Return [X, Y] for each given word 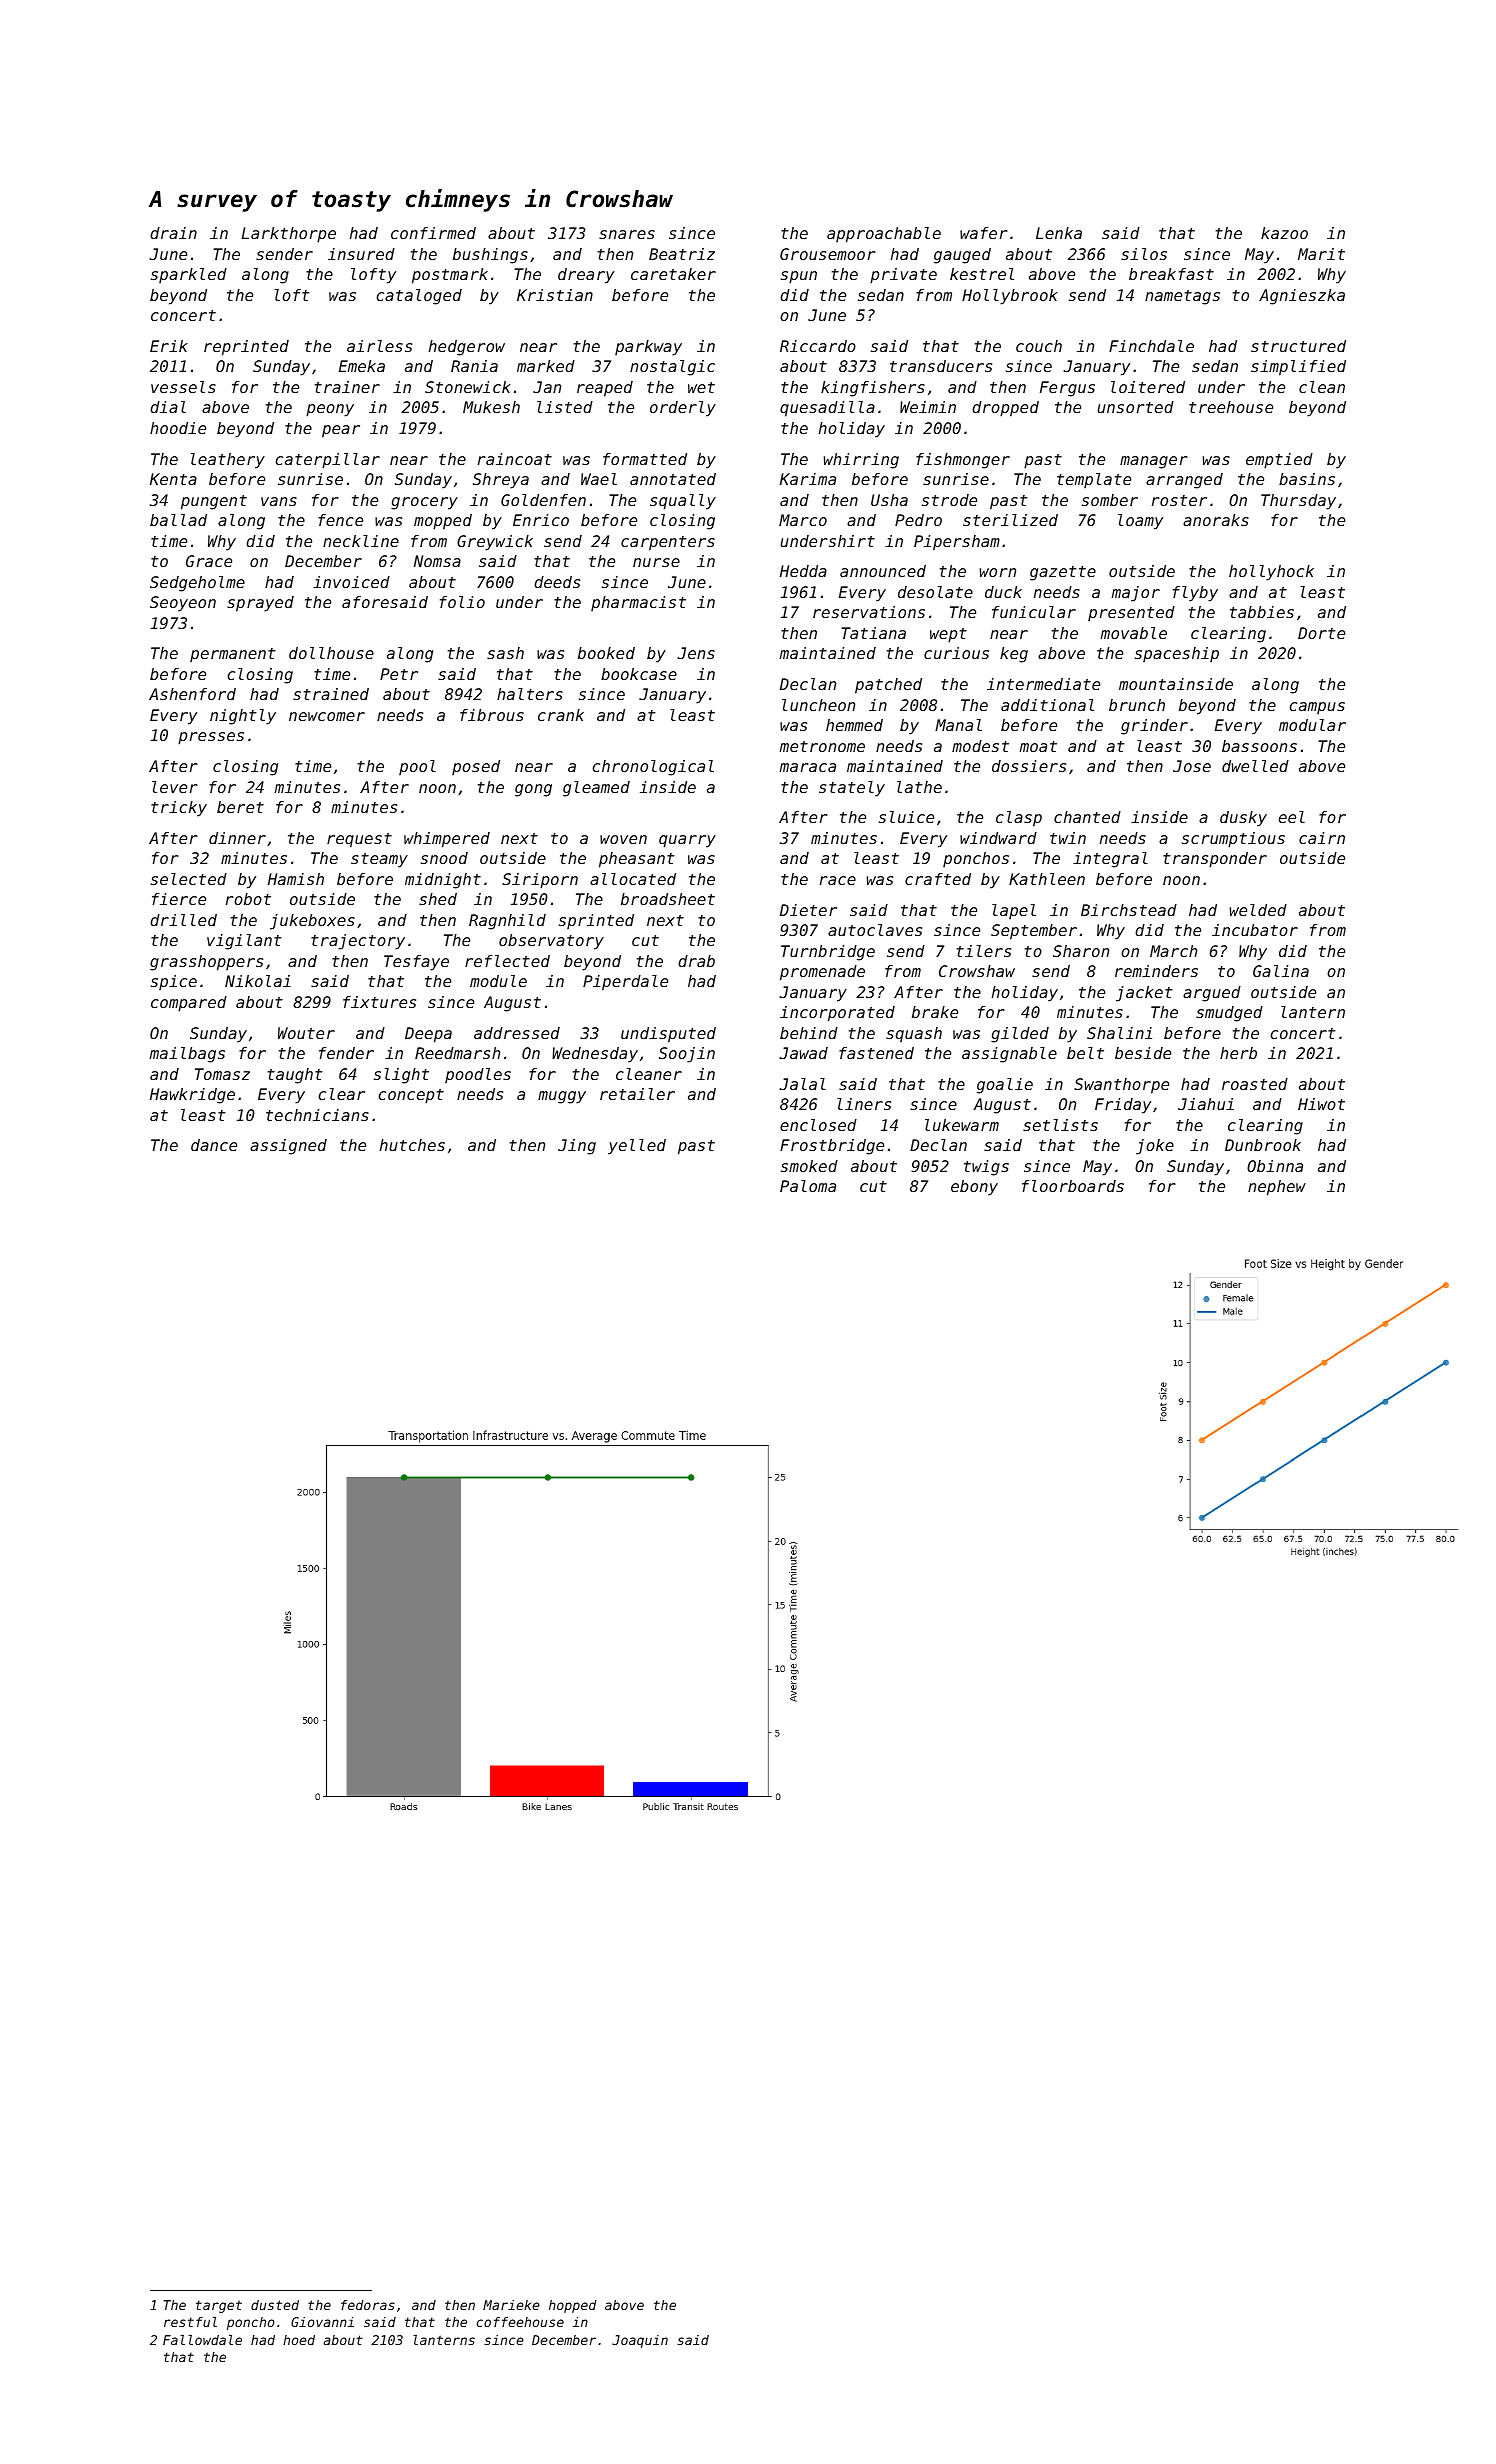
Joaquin [640, 2341]
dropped [1005, 409]
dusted [275, 2305]
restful [190, 2322]
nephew [1277, 1188]
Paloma [808, 1186]
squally [683, 502]
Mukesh [491, 407]
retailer [637, 1094]
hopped [573, 2306]
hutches [412, 1145]
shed [438, 899]
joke [1155, 1147]
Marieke [511, 2305]
